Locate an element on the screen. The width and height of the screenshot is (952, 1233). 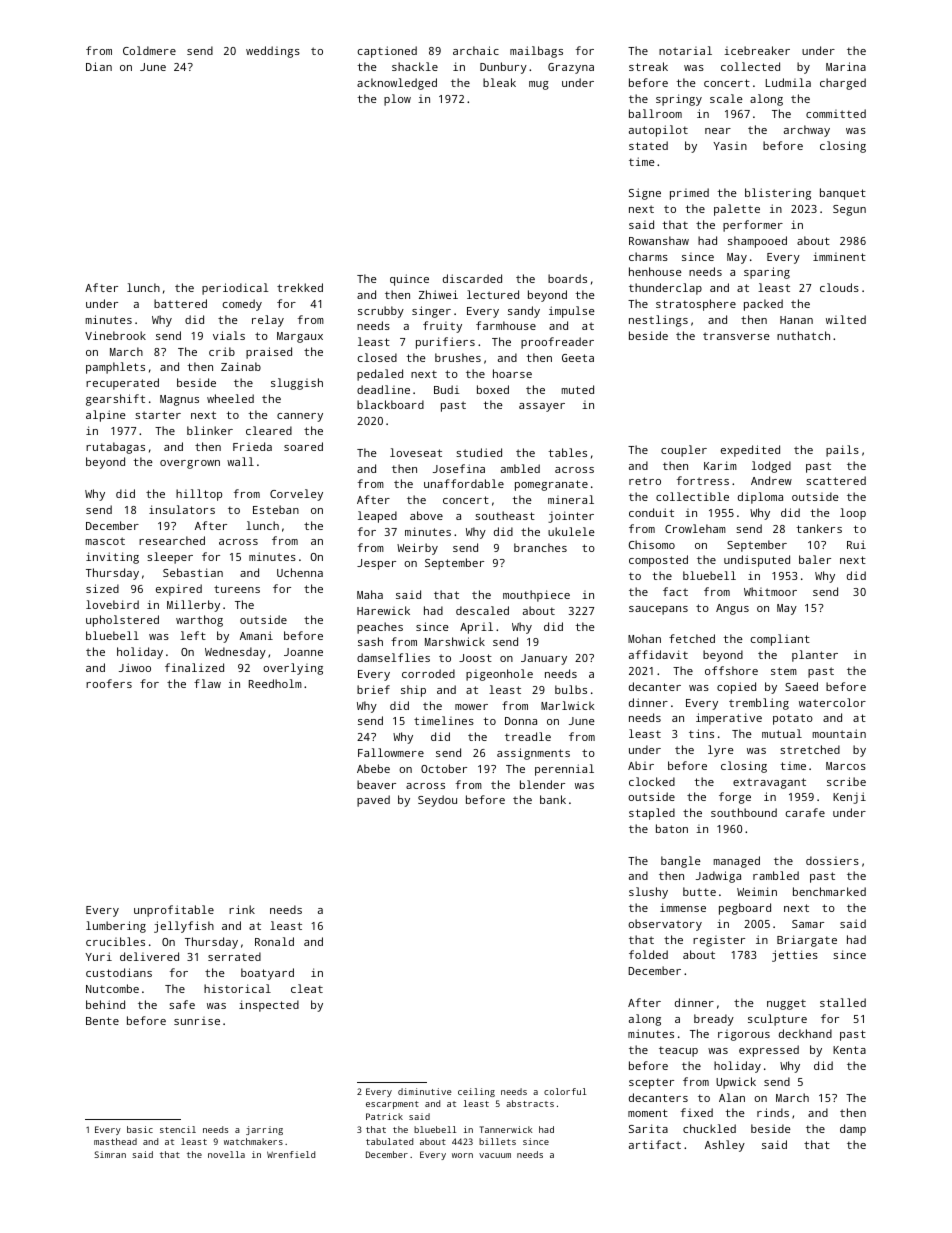
Crowleham is located at coordinates (695, 528).
